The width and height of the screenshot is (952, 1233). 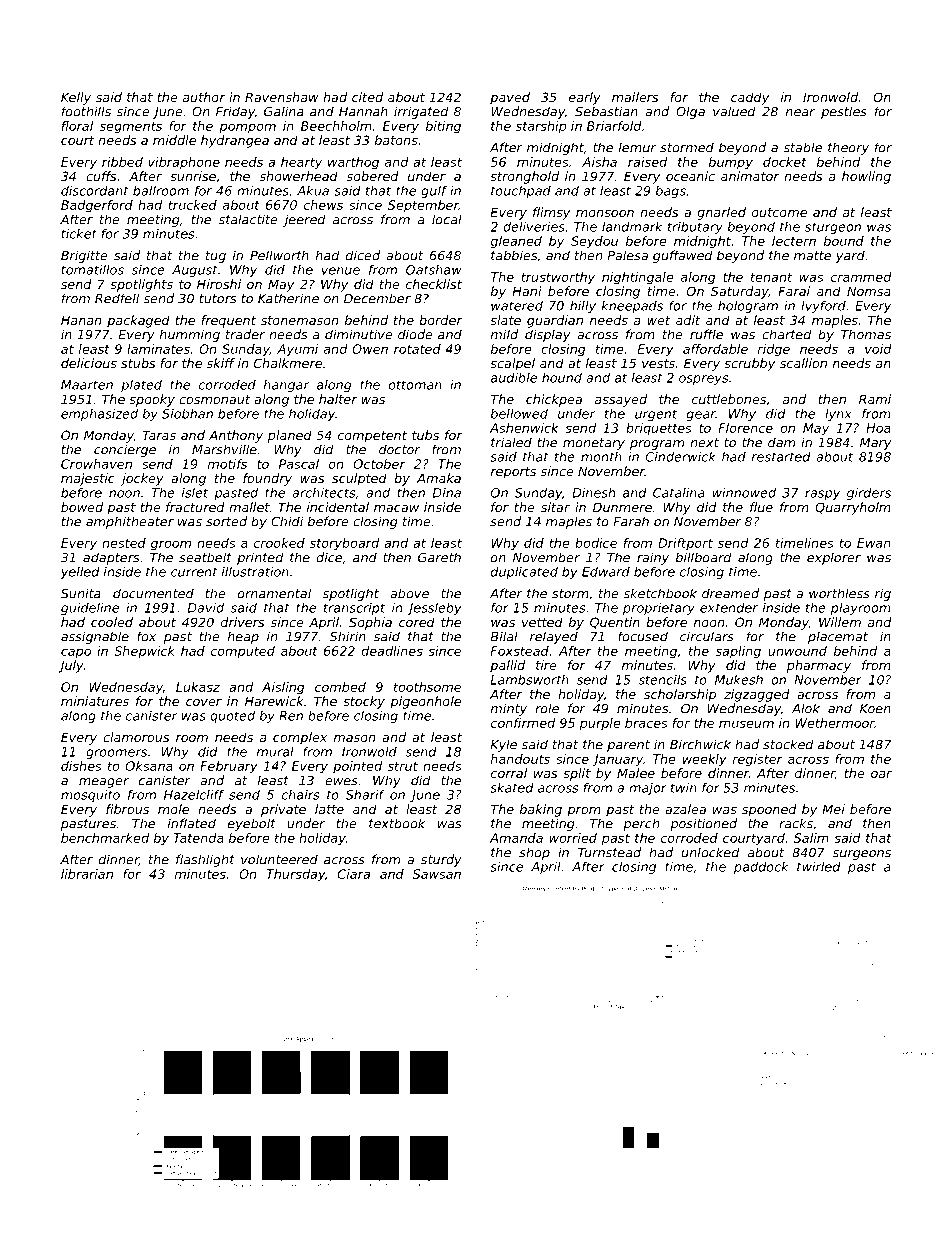 I want to click on Ciara, so click(x=354, y=874).
